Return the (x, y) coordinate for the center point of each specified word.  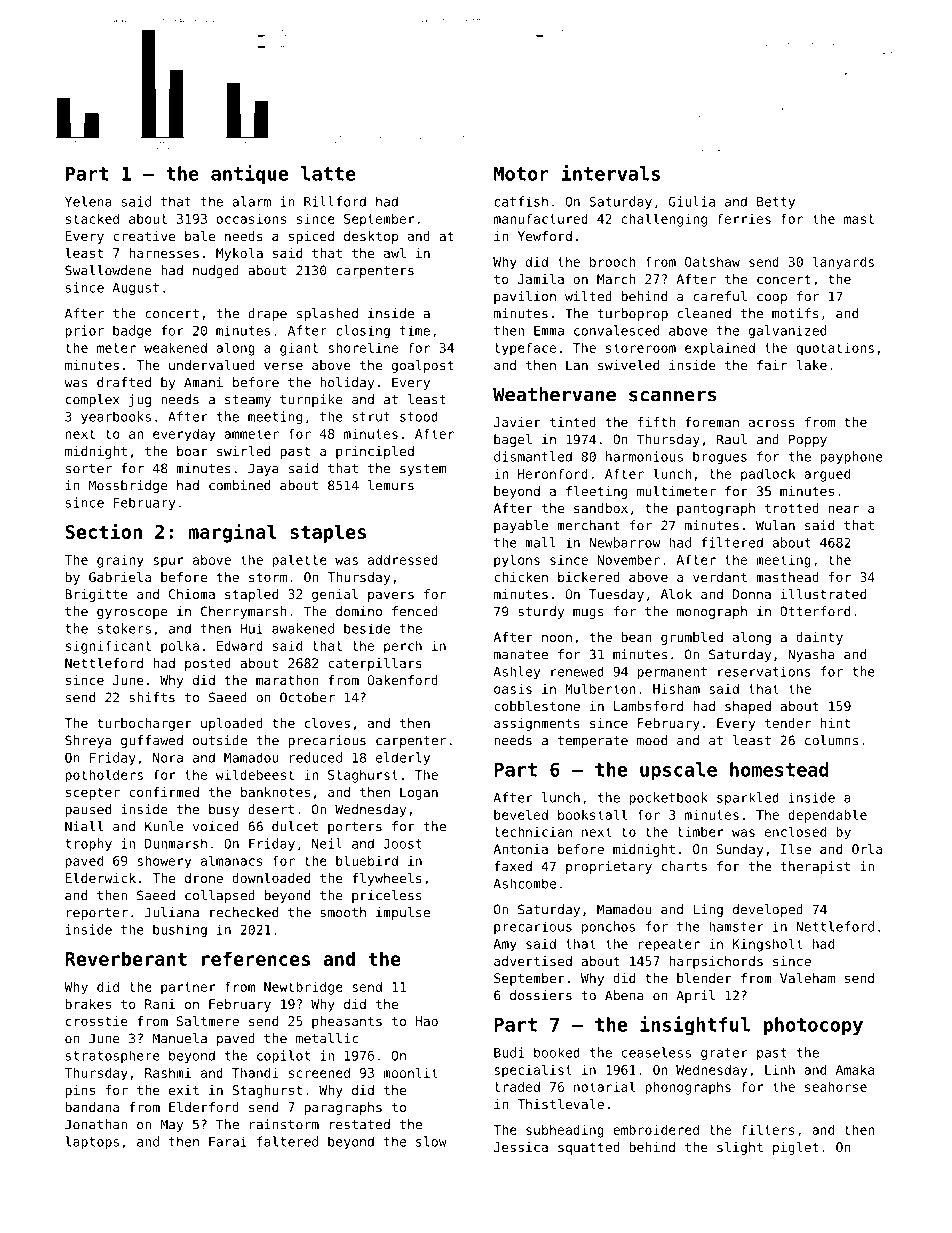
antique (249, 175)
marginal (232, 533)
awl (395, 253)
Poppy (808, 440)
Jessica (521, 1147)
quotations (835, 349)
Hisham (676, 688)
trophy (88, 844)
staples (328, 533)
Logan (419, 793)
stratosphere (113, 1056)
